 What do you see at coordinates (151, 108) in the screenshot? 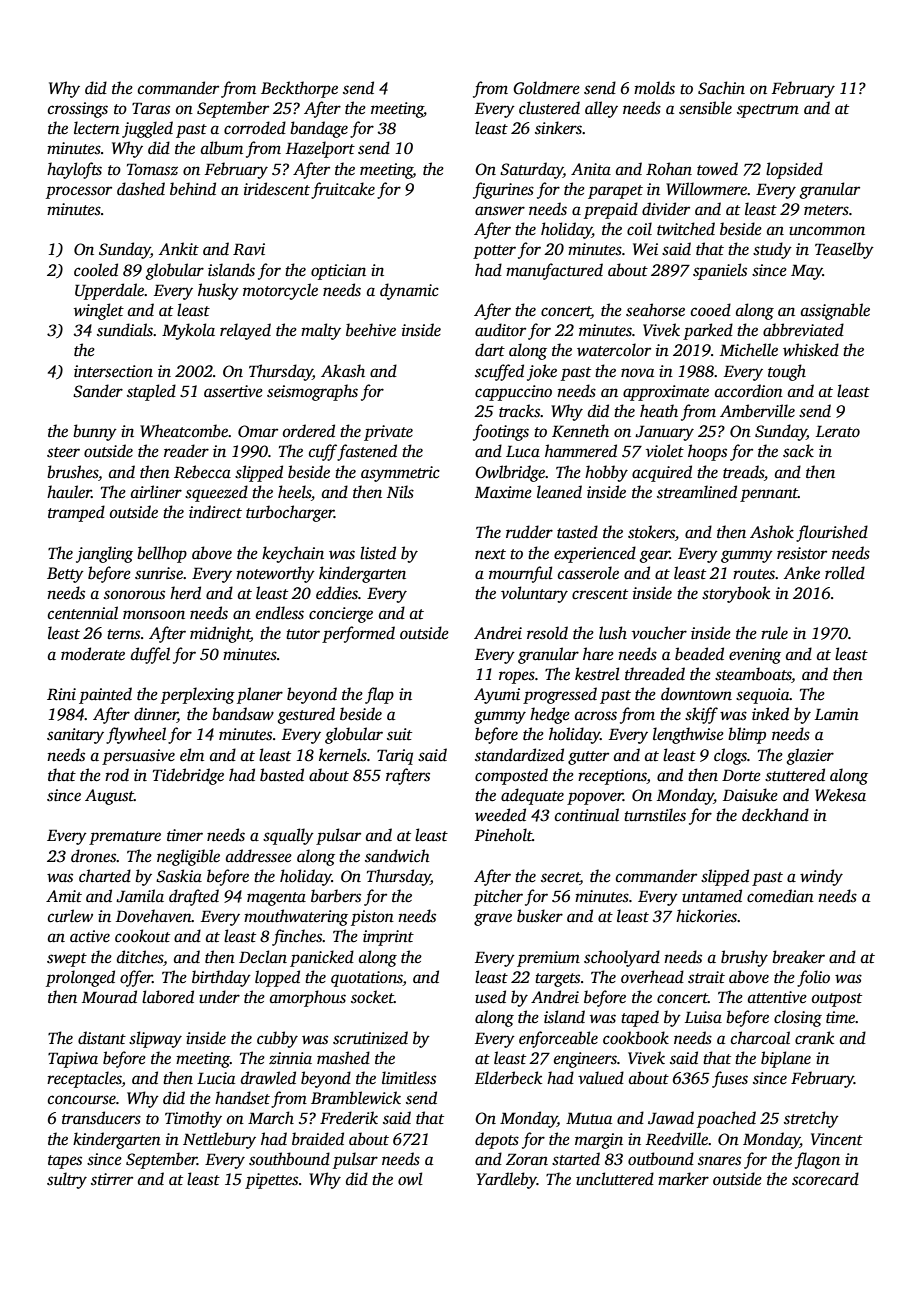
I see `Taras` at bounding box center [151, 108].
